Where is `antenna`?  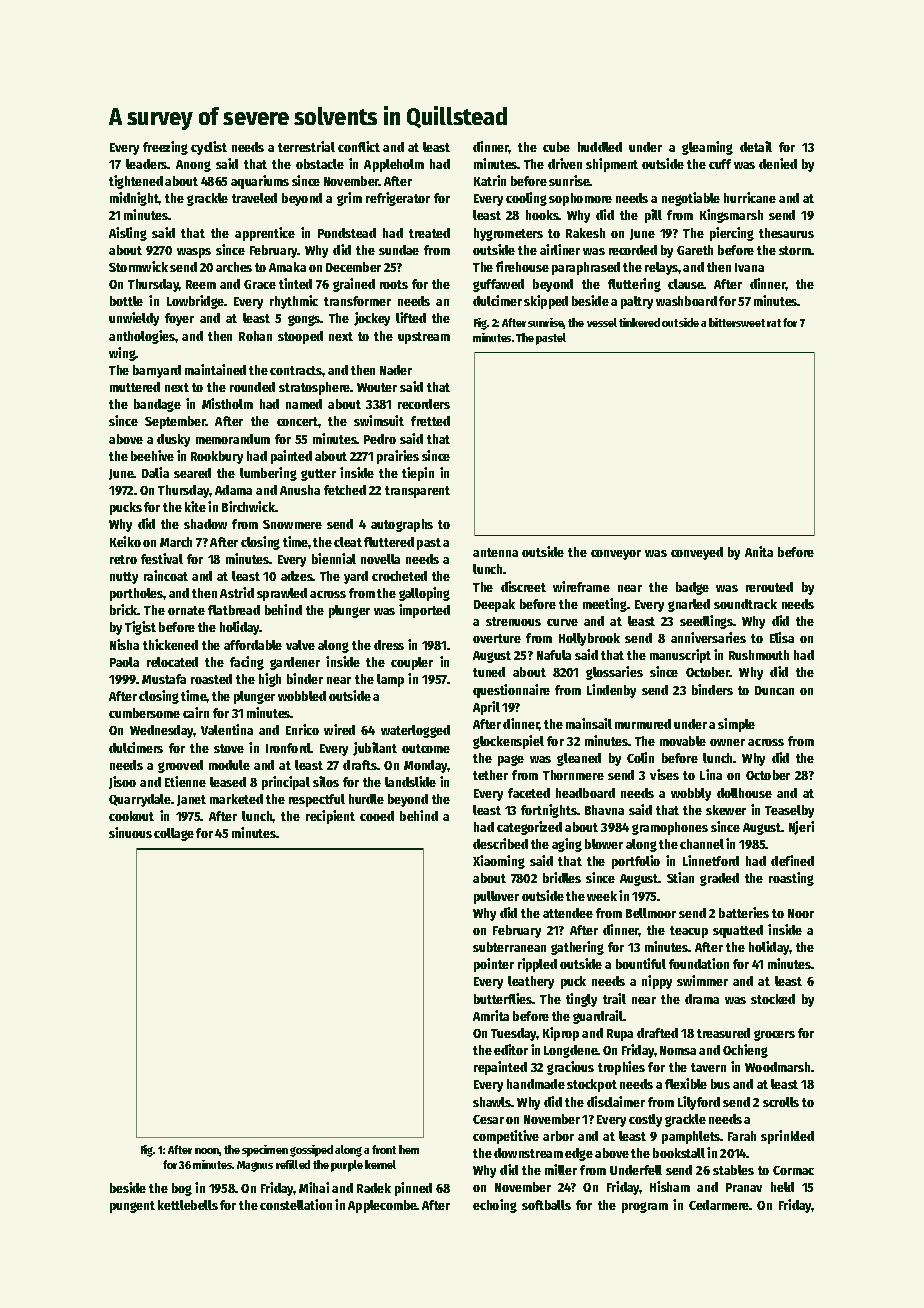 antenna is located at coordinates (495, 552).
